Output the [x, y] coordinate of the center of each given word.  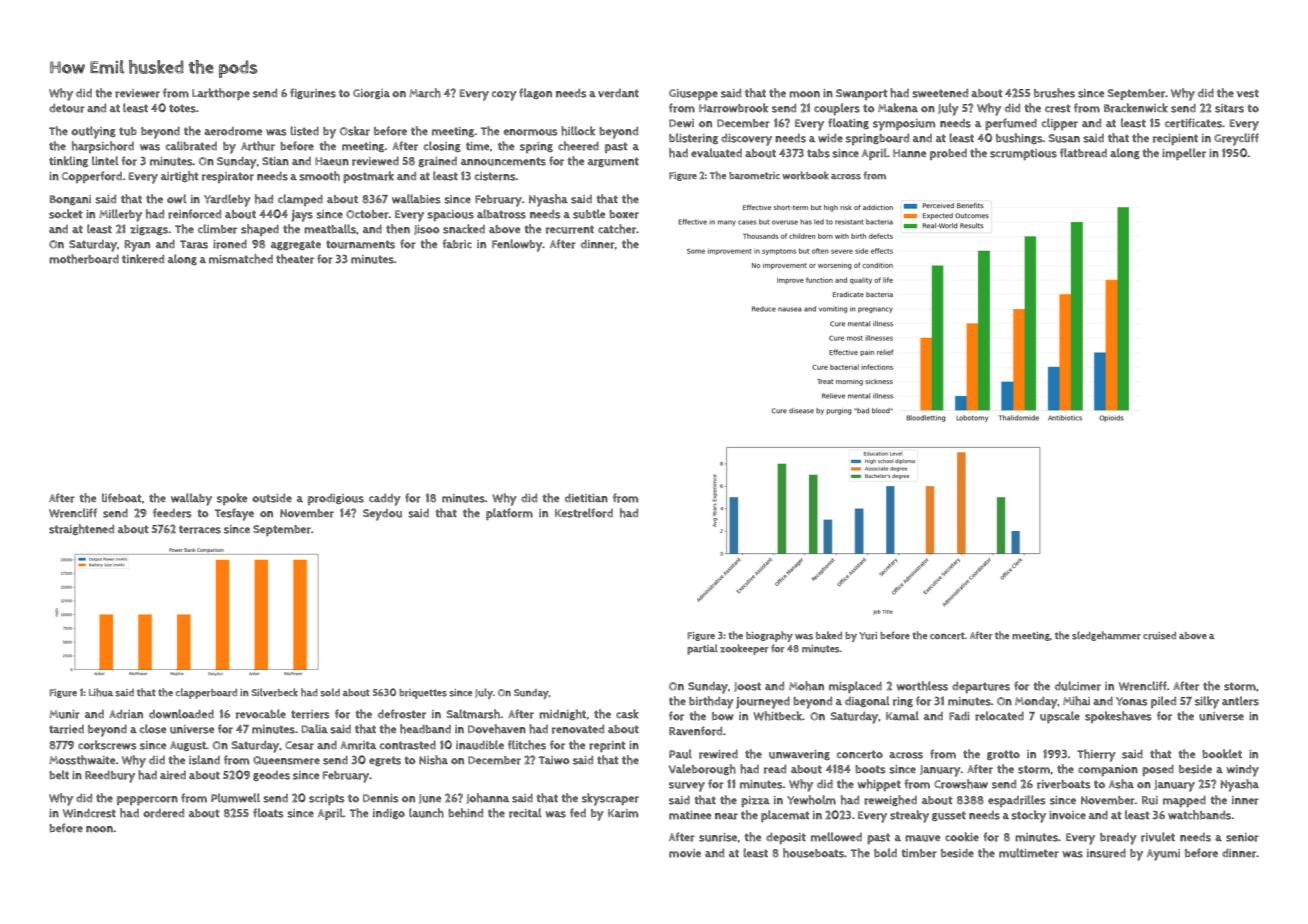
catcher [617, 229]
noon [99, 829]
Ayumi [1163, 855]
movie [685, 853]
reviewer [137, 93]
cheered [578, 146]
